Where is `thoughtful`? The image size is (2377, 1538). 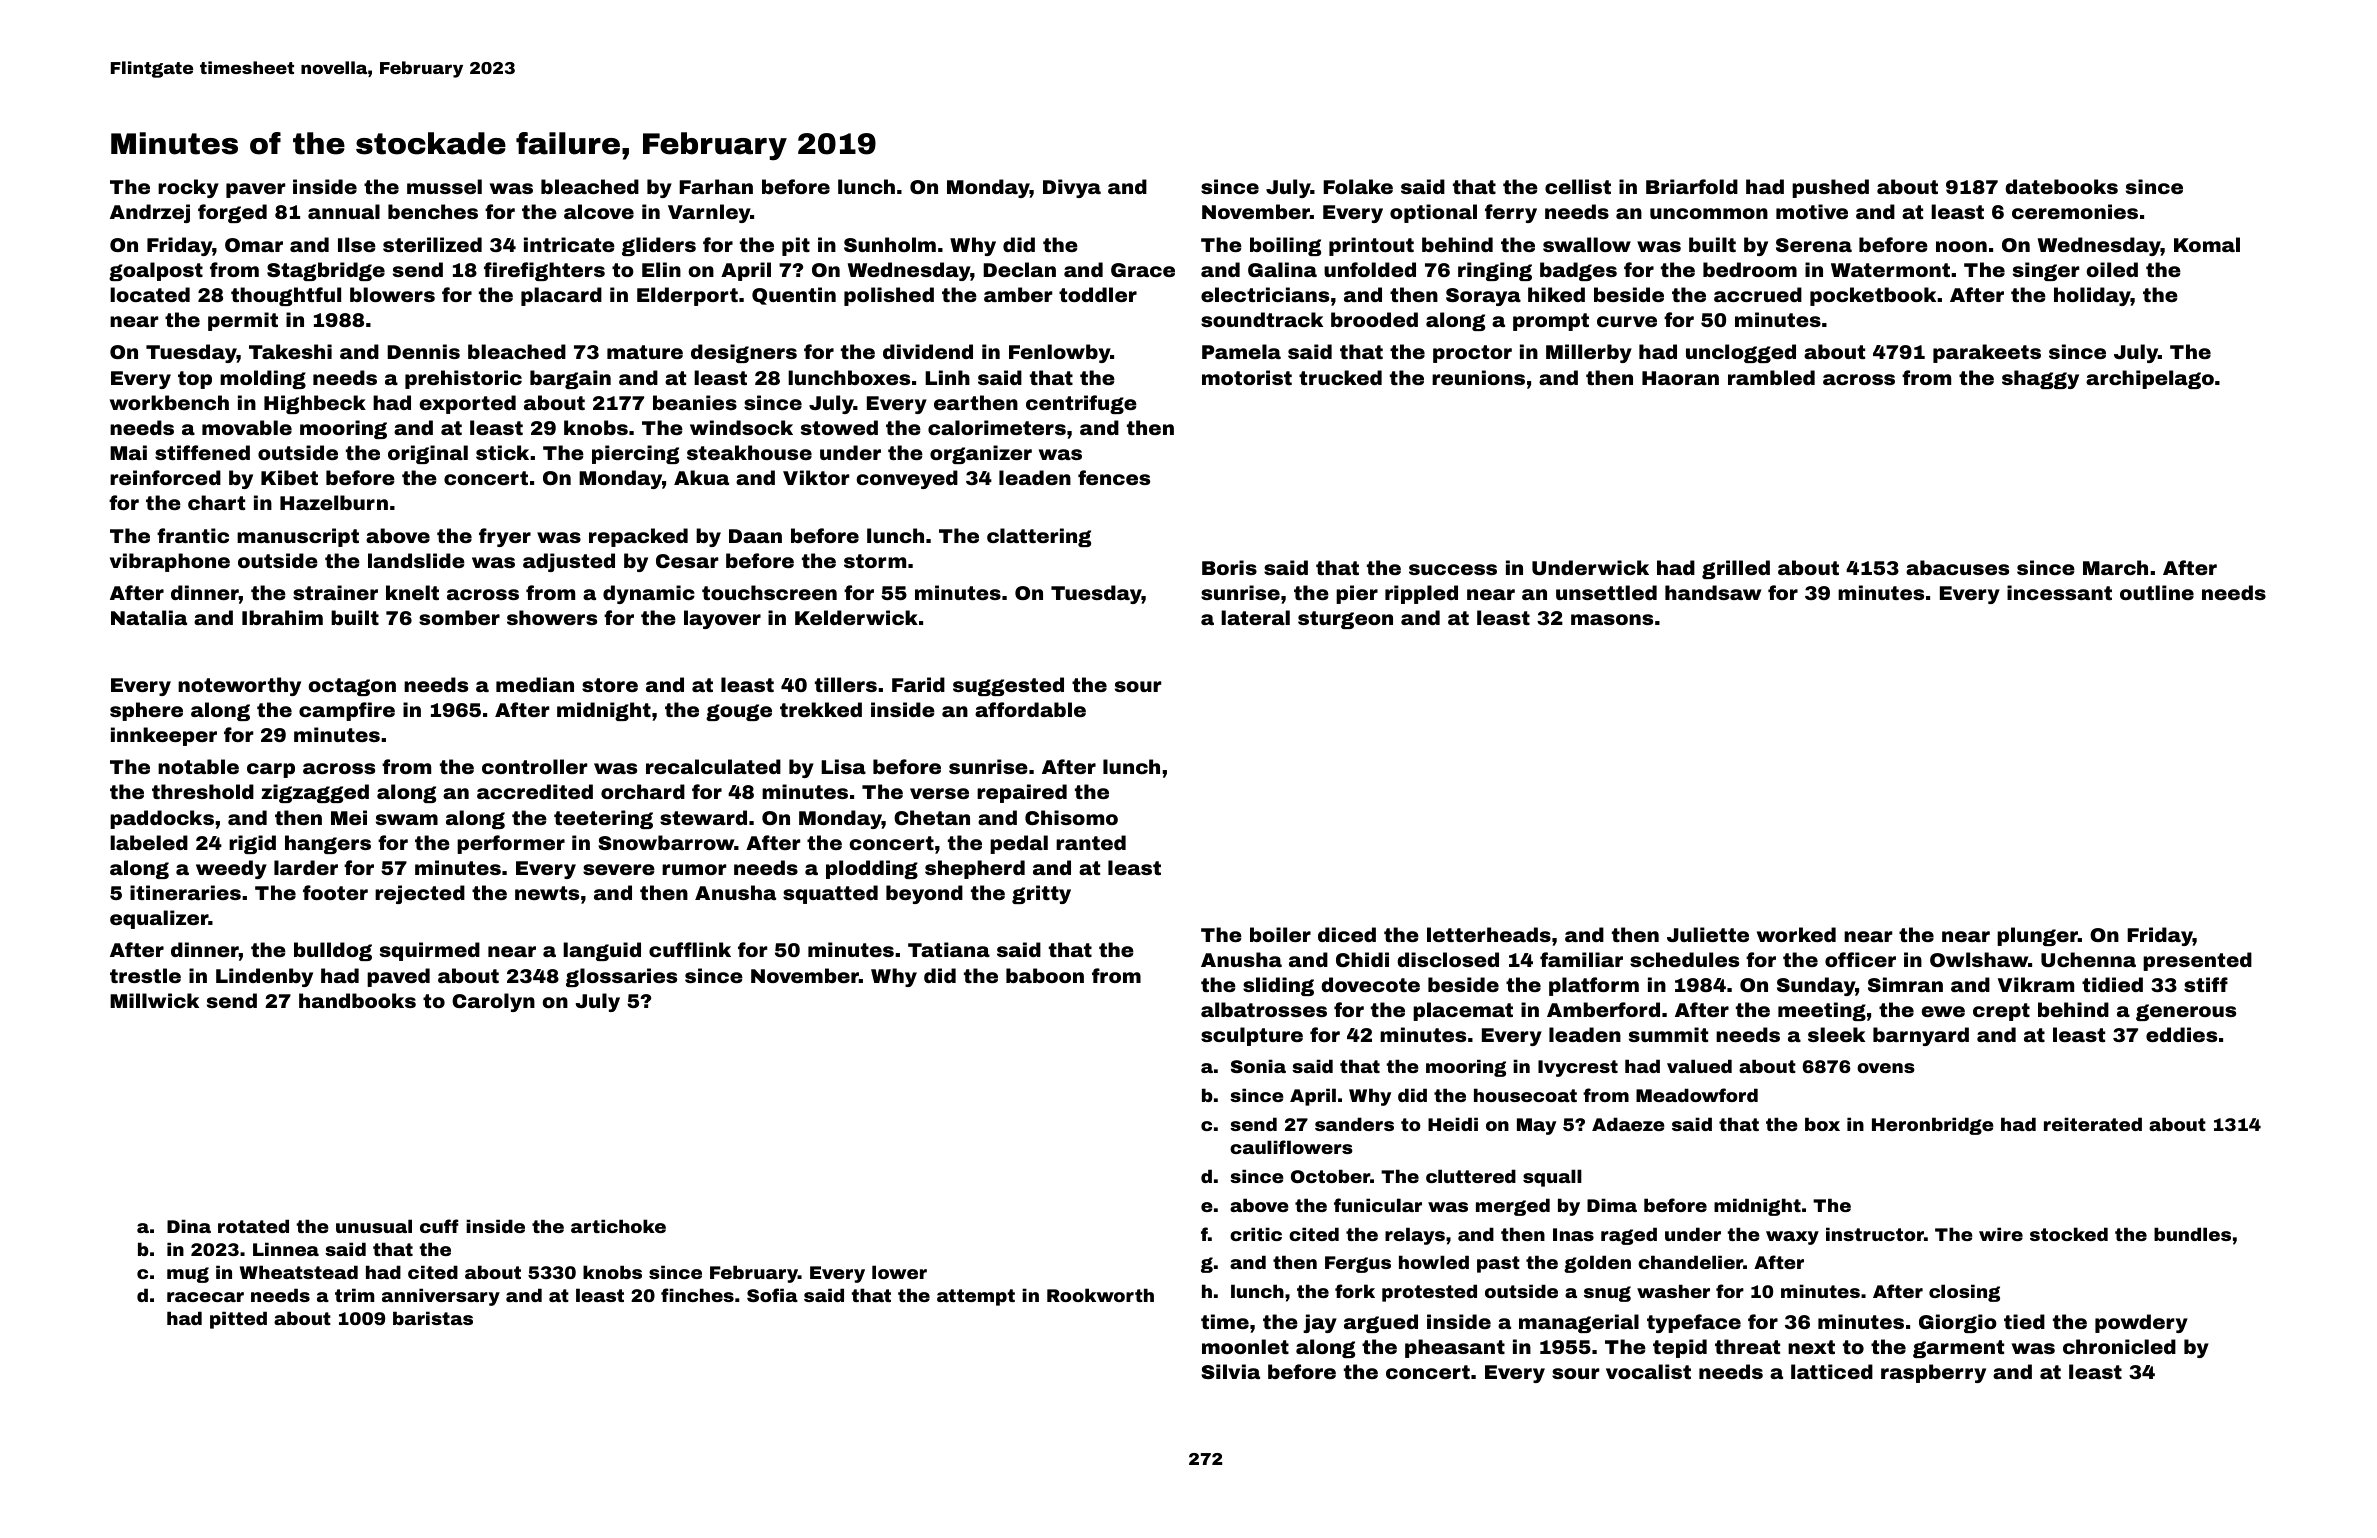 thoughtful is located at coordinates (286, 296).
